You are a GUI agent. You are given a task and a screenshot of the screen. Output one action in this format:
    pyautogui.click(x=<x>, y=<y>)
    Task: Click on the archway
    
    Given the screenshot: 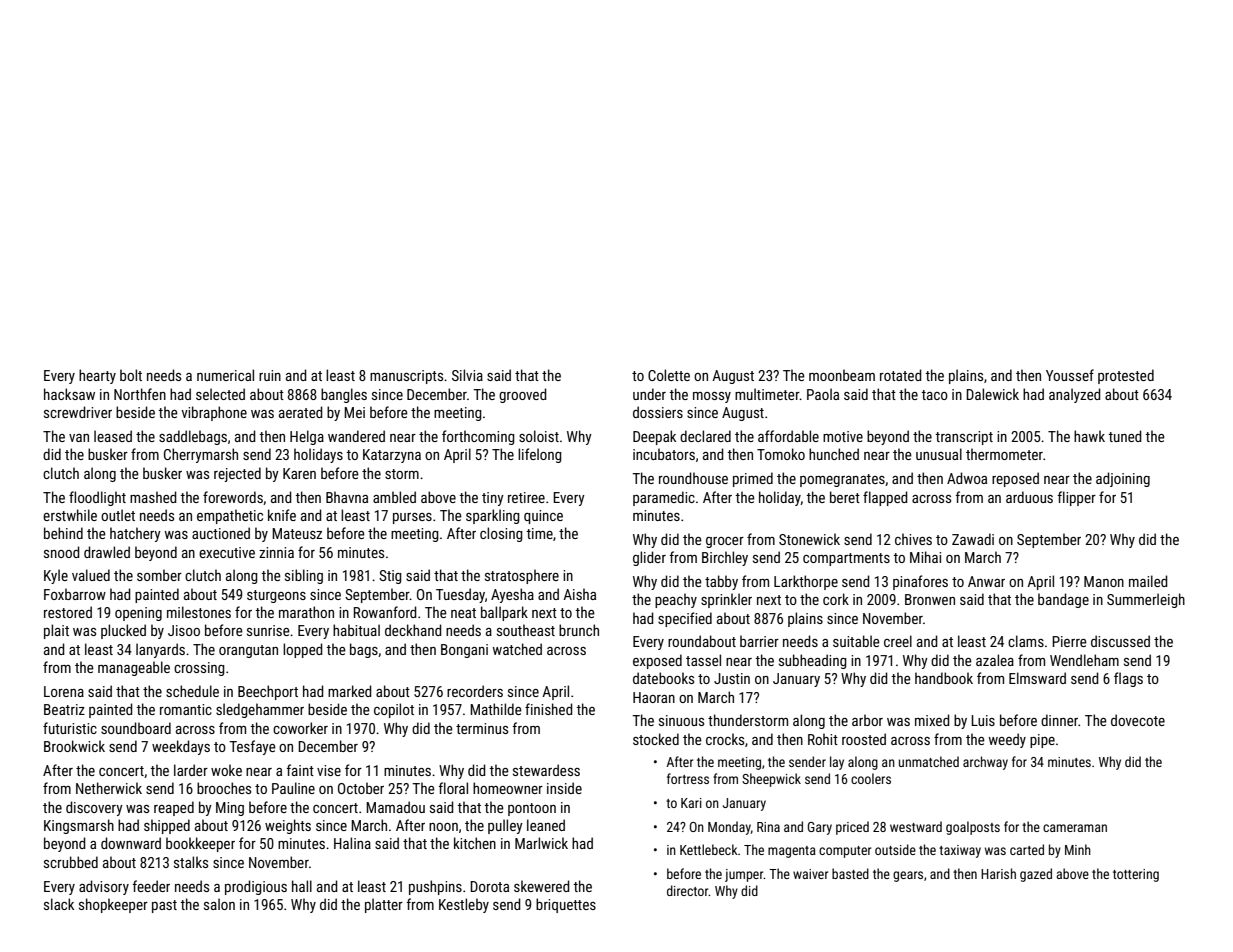 What is the action you would take?
    pyautogui.click(x=985, y=763)
